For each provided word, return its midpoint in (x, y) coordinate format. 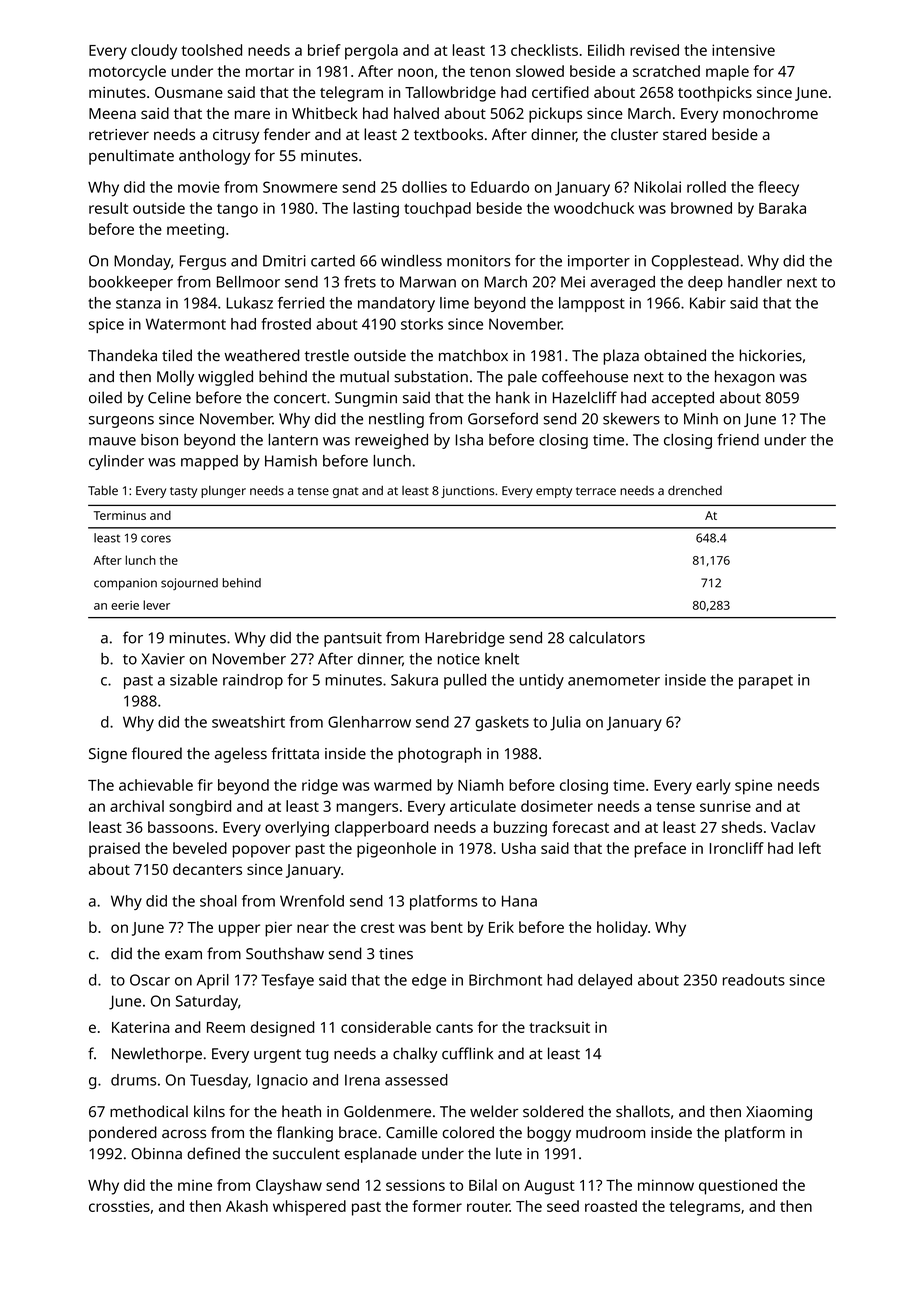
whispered (309, 1208)
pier (278, 929)
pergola (371, 52)
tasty (183, 492)
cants (454, 1028)
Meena (112, 113)
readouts (754, 980)
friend (738, 439)
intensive (743, 50)
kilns (209, 1111)
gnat (346, 492)
